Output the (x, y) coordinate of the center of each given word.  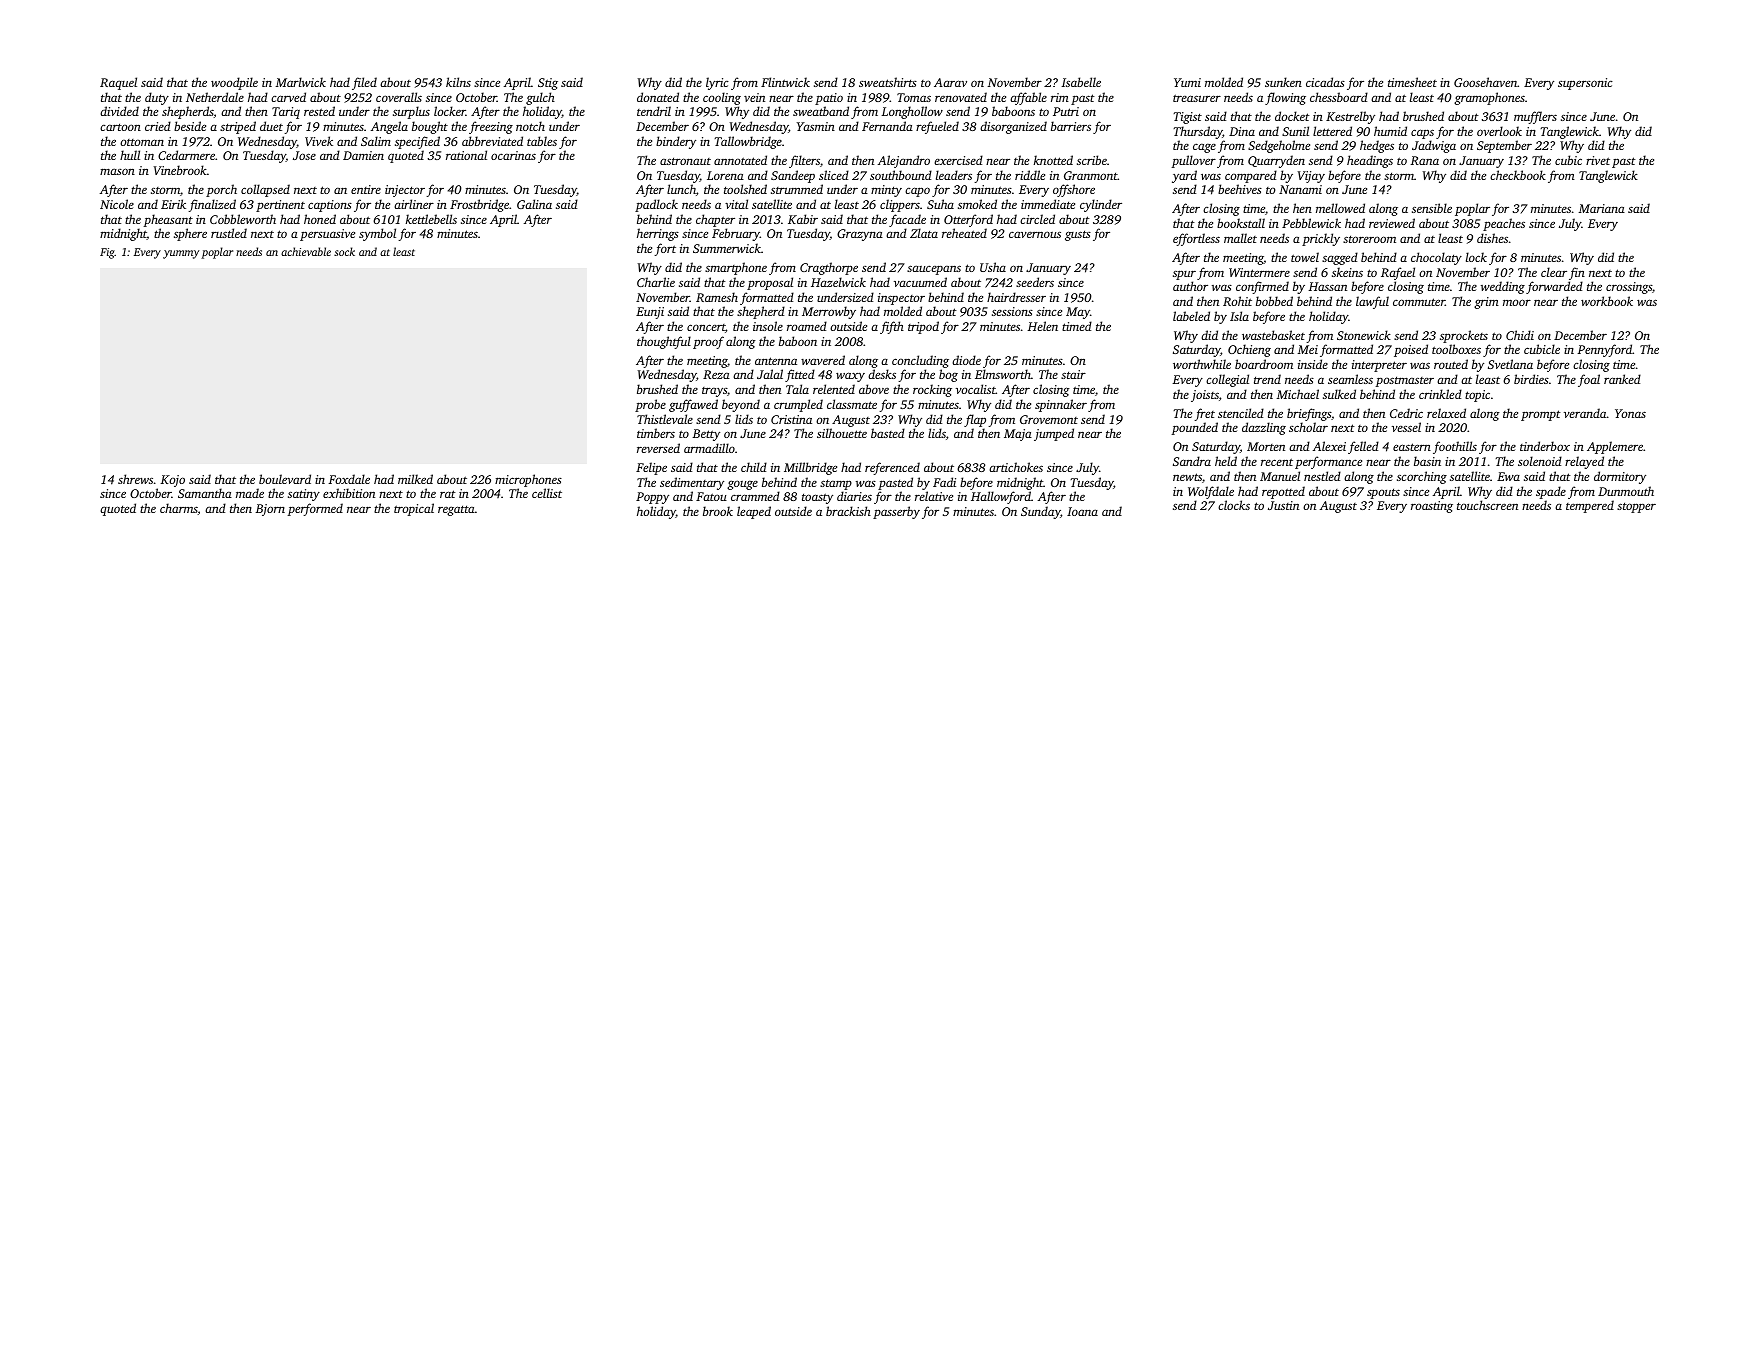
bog (948, 375)
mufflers (1535, 117)
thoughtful (664, 342)
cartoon (120, 127)
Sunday (1040, 512)
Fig (107, 253)
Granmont (1091, 175)
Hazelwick (838, 282)
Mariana (1602, 208)
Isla (1239, 316)
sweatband (821, 111)
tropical (414, 509)
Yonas (1630, 413)
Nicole (117, 204)
